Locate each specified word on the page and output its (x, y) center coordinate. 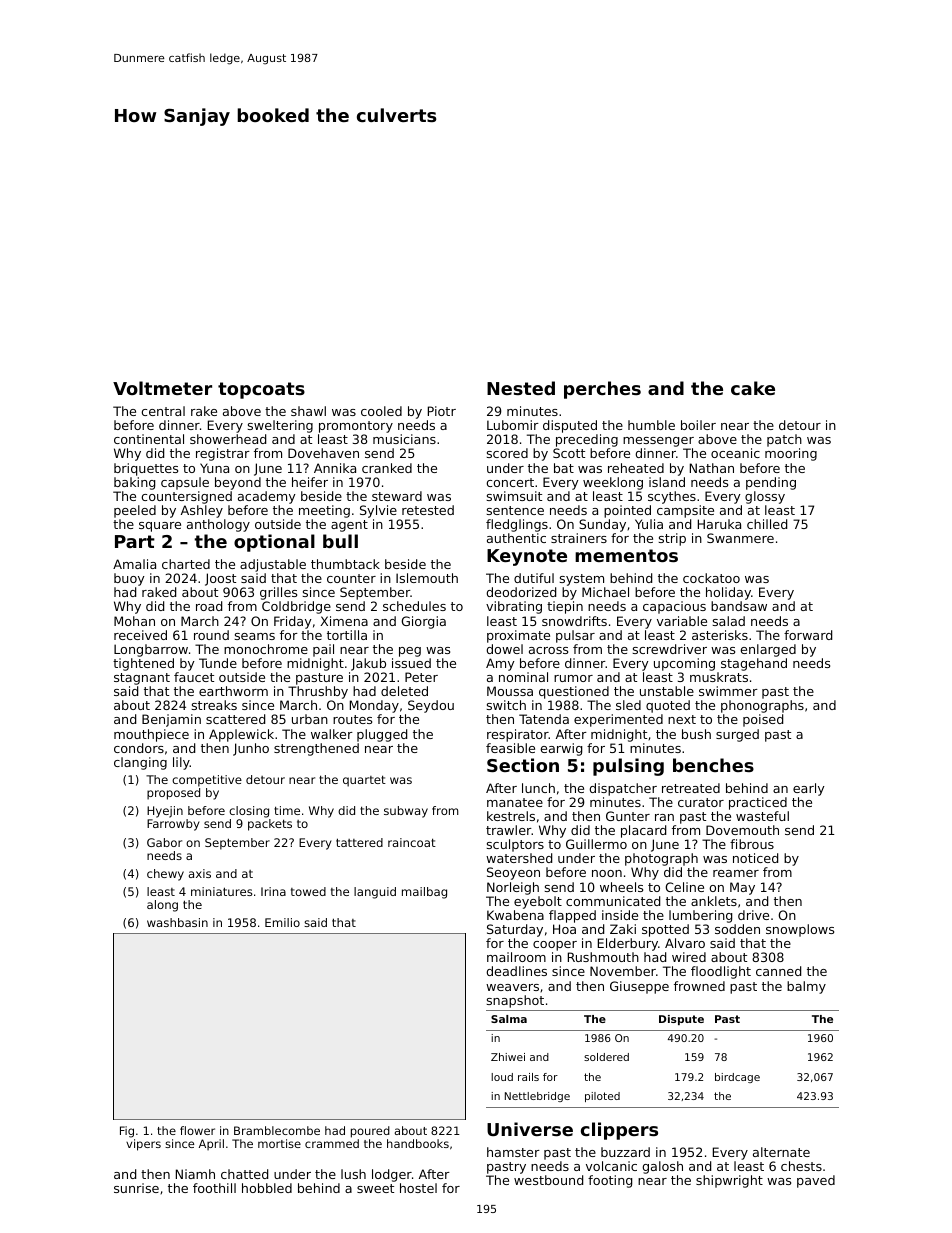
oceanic (735, 453)
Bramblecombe (277, 1130)
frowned (699, 986)
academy (267, 497)
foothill (214, 1188)
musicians (404, 439)
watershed (519, 858)
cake (753, 388)
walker (332, 734)
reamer (736, 873)
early (809, 789)
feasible (510, 748)
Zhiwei (508, 1057)
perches (602, 390)
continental (149, 439)
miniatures (222, 891)
